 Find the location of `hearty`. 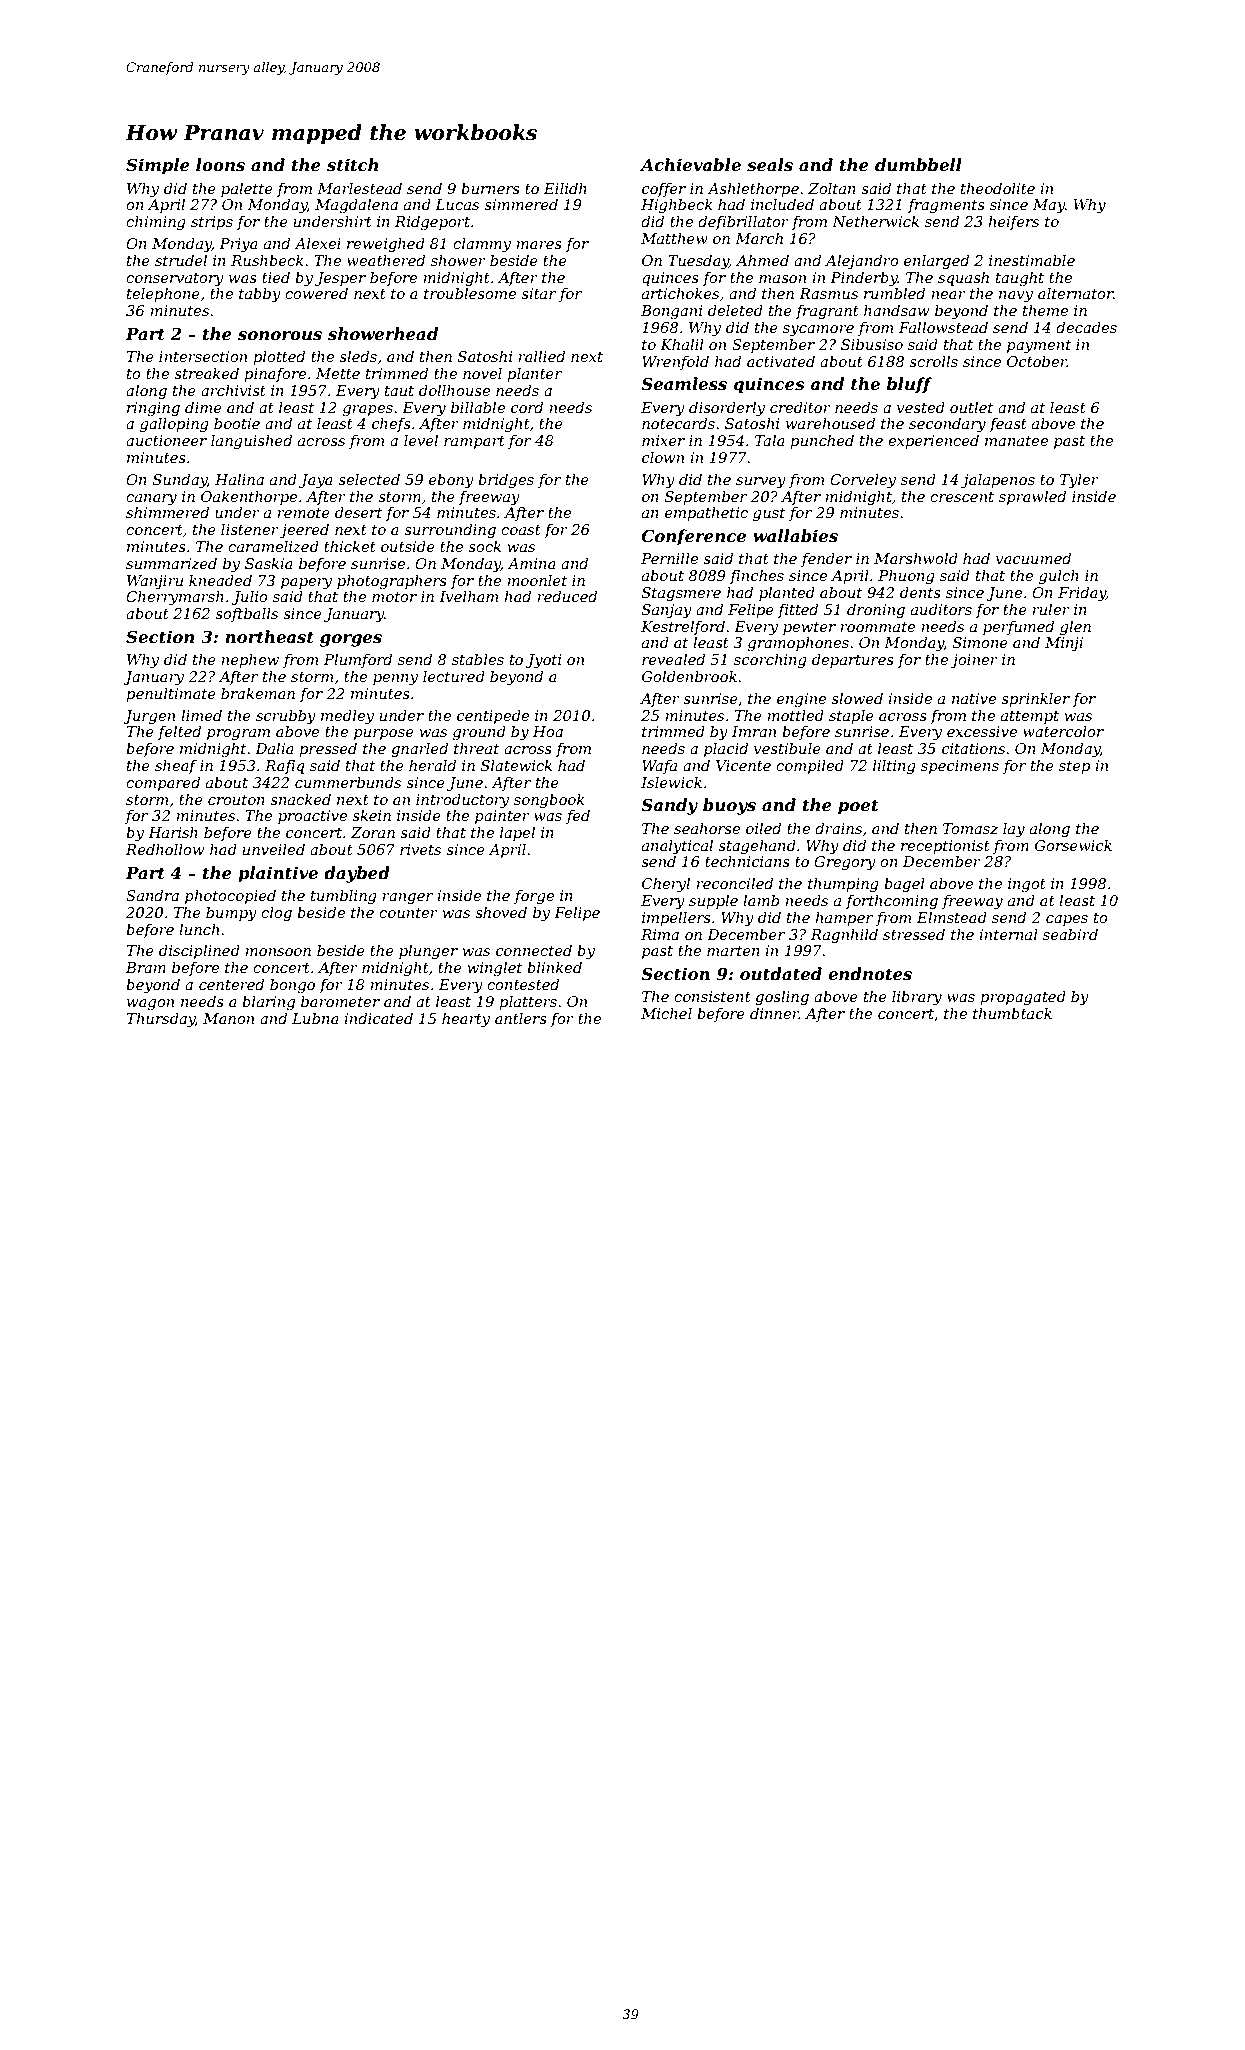

hearty is located at coordinates (466, 1020).
